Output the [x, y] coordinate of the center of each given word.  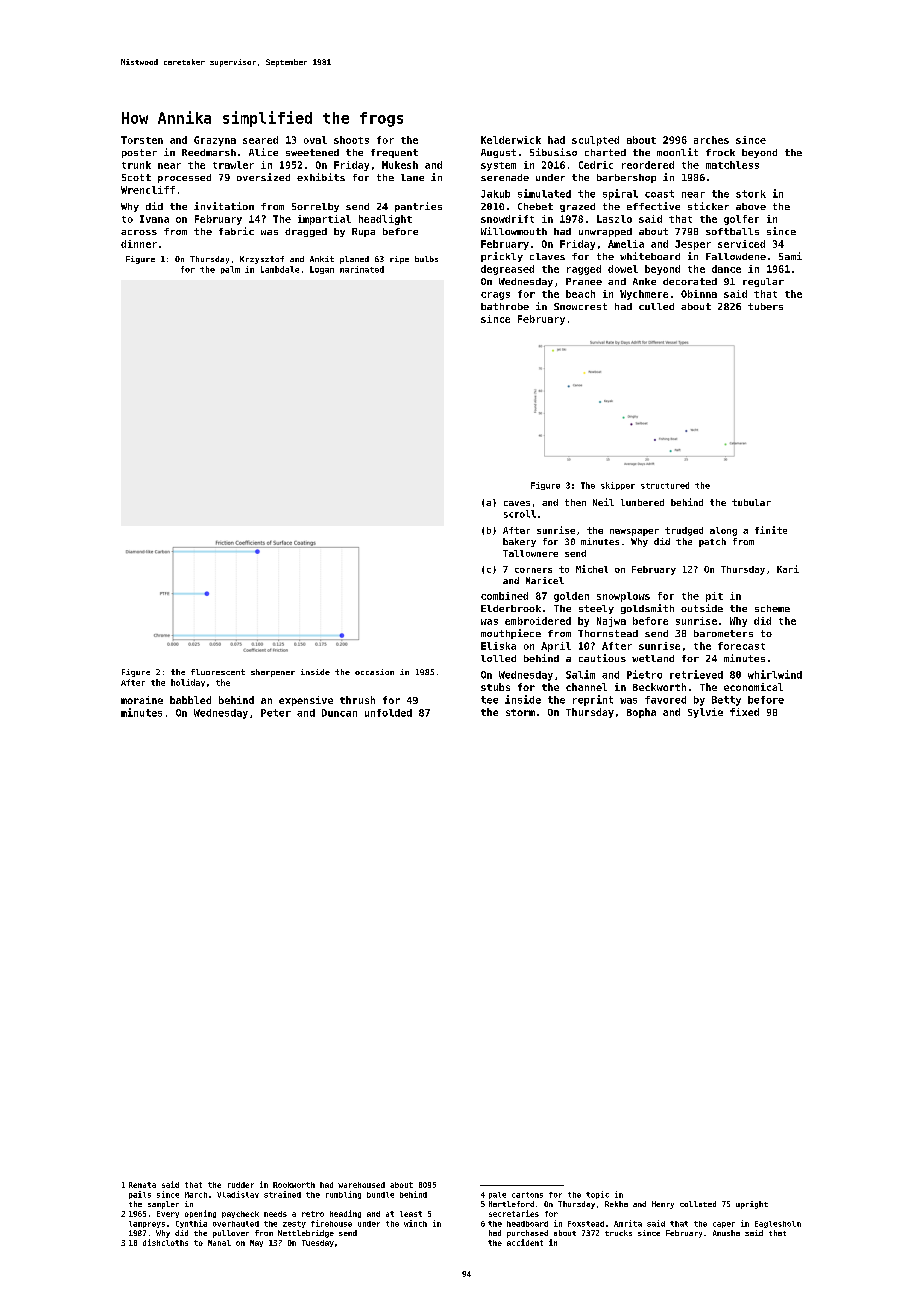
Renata [142, 1185]
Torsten [142, 140]
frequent [394, 153]
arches [711, 140]
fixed [744, 712]
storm [520, 712]
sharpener [273, 673]
